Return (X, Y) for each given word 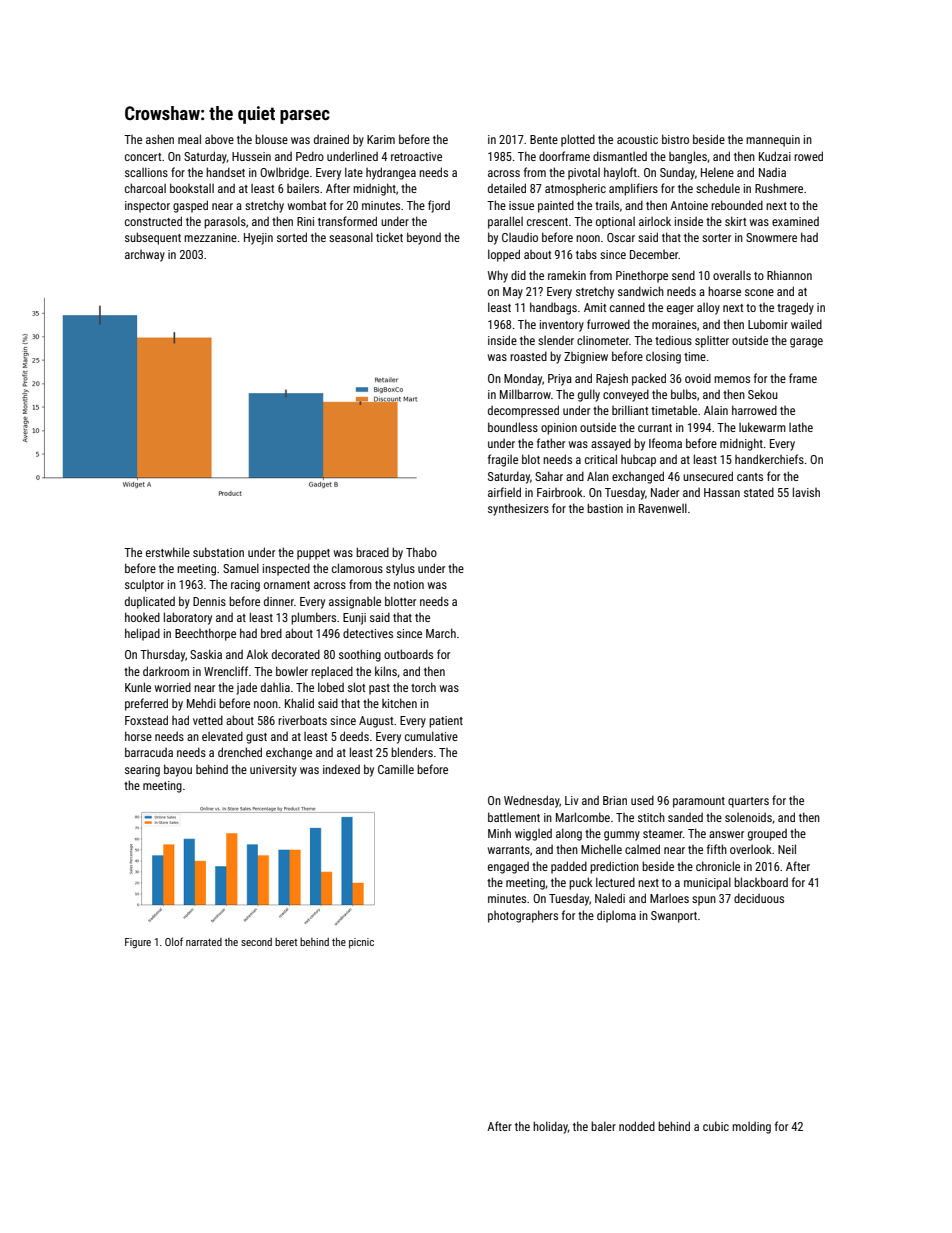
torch (423, 687)
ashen (160, 139)
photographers (523, 916)
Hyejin (258, 239)
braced (372, 552)
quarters (748, 802)
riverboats (302, 720)
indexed (341, 769)
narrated (204, 942)
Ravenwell (663, 508)
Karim (381, 139)
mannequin (773, 141)
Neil (787, 849)
